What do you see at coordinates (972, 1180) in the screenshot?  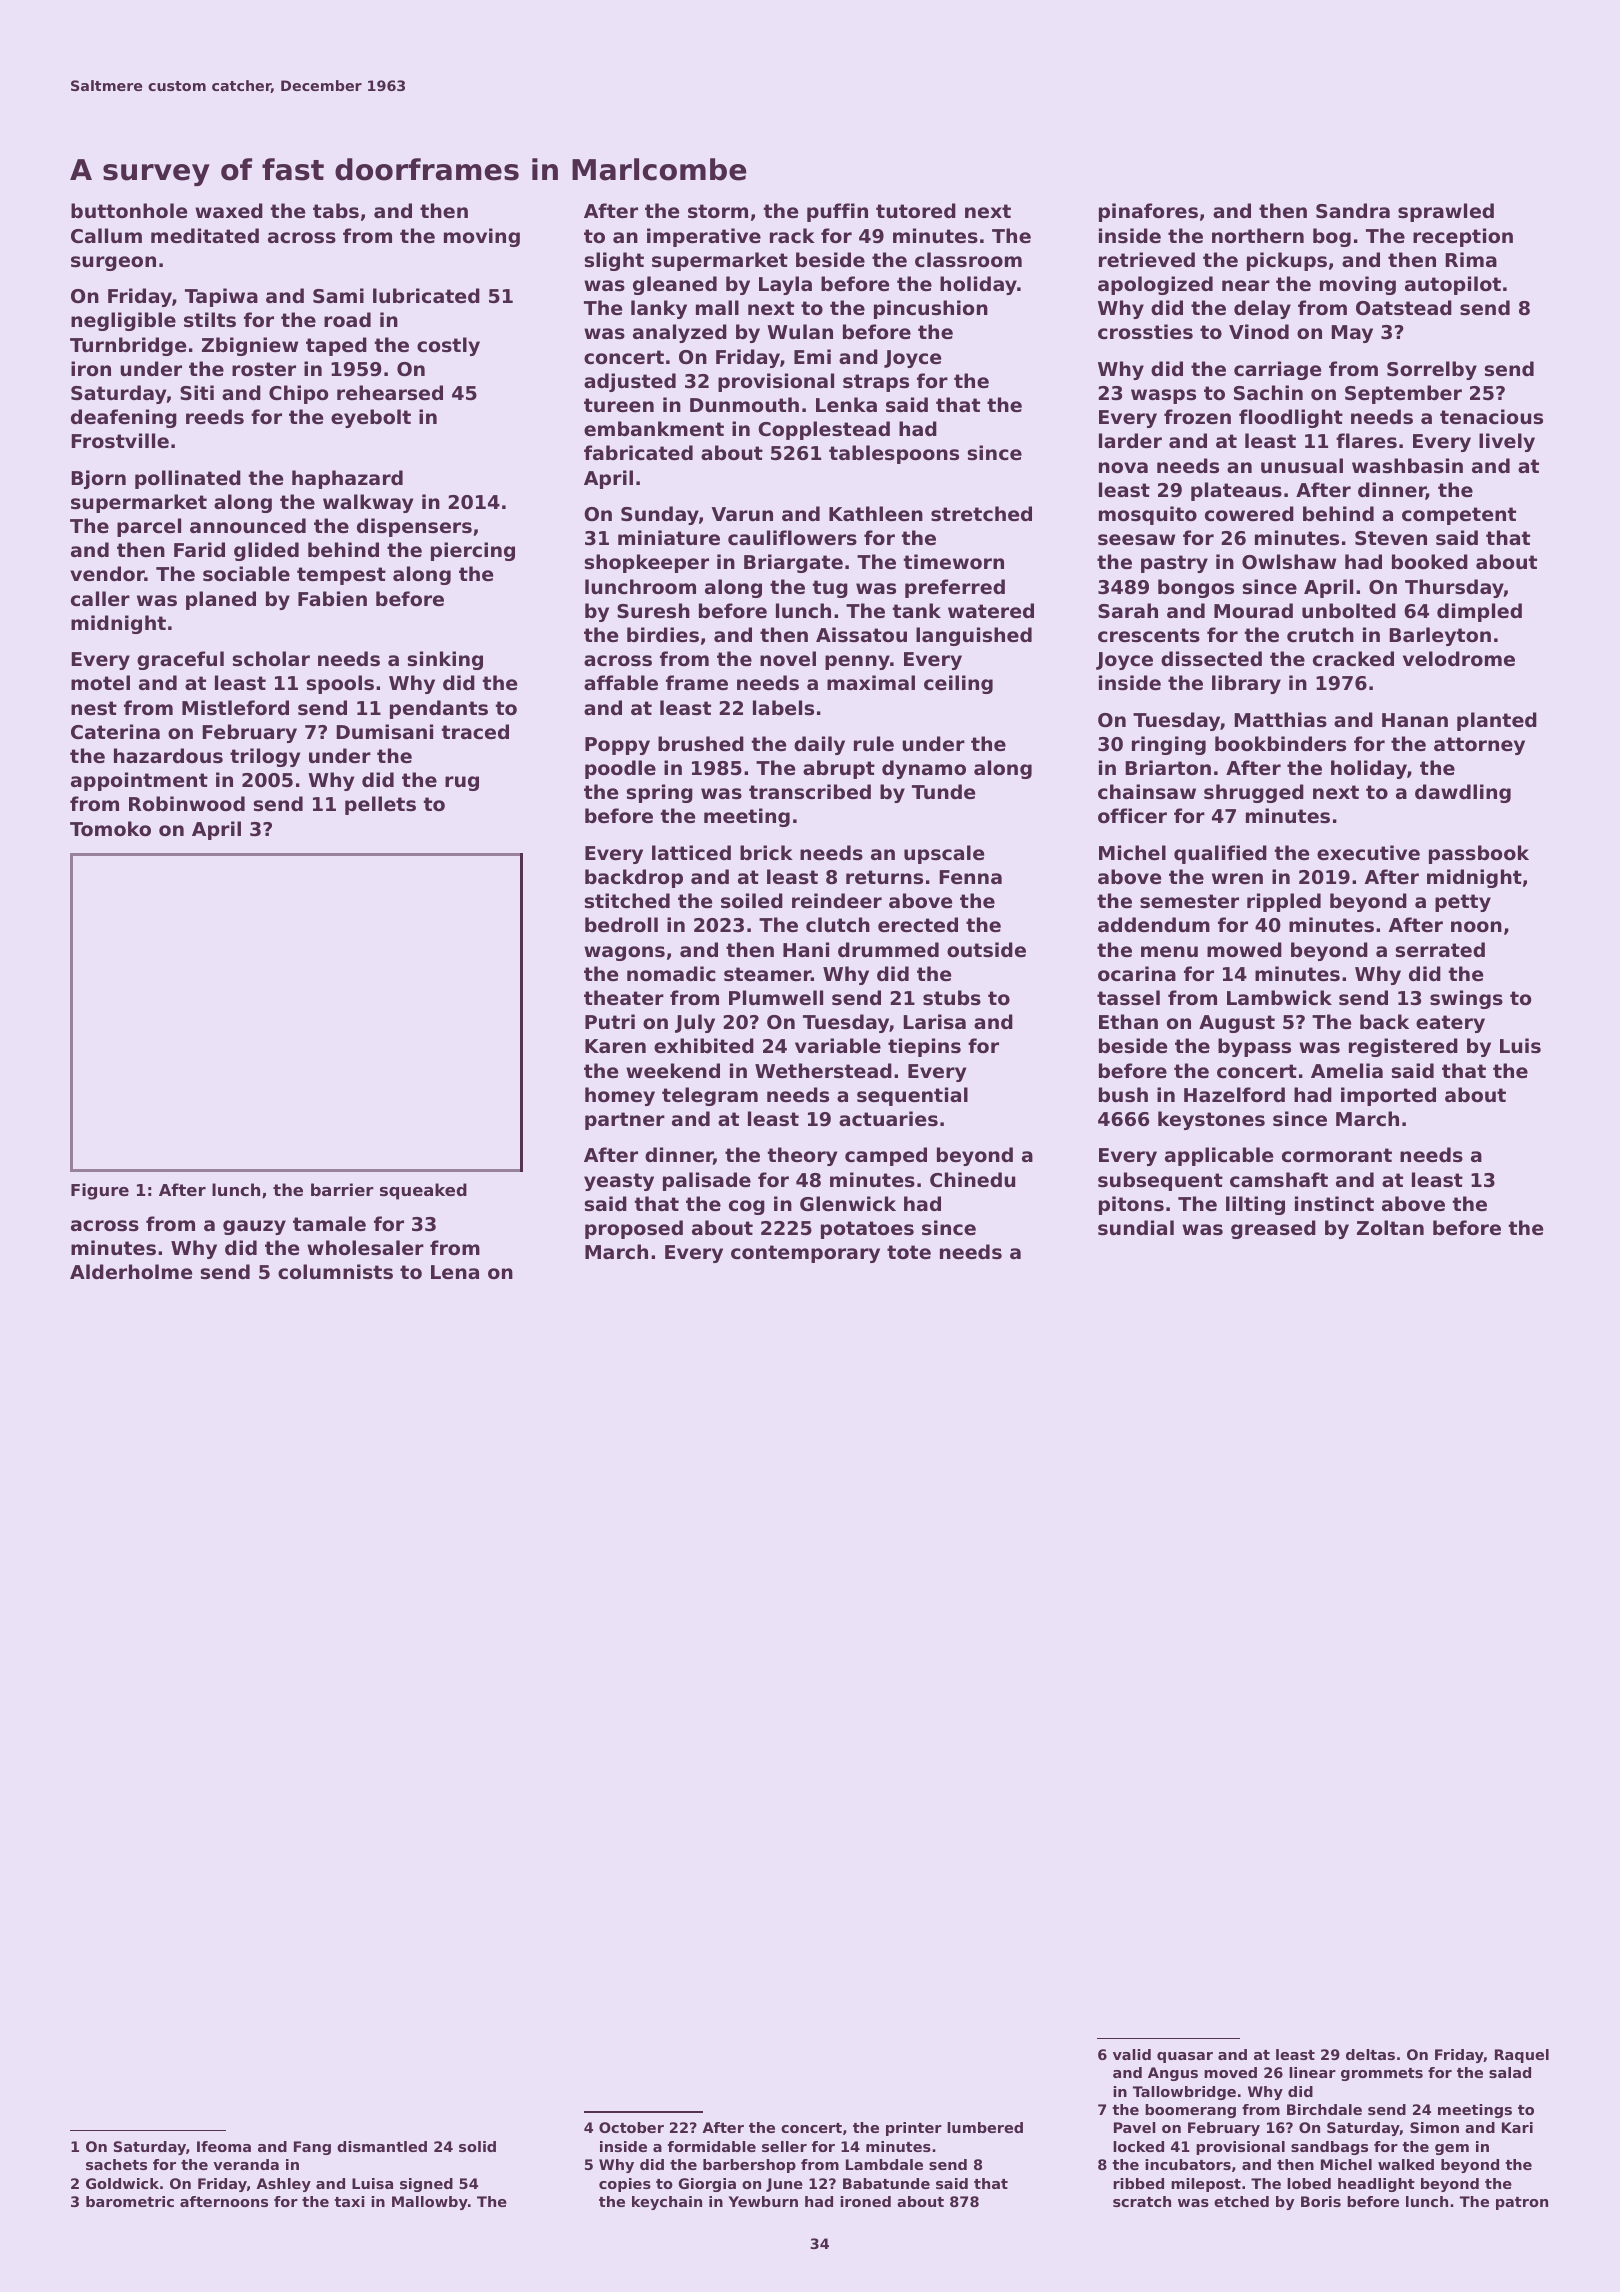 I see `Chinedu` at bounding box center [972, 1180].
